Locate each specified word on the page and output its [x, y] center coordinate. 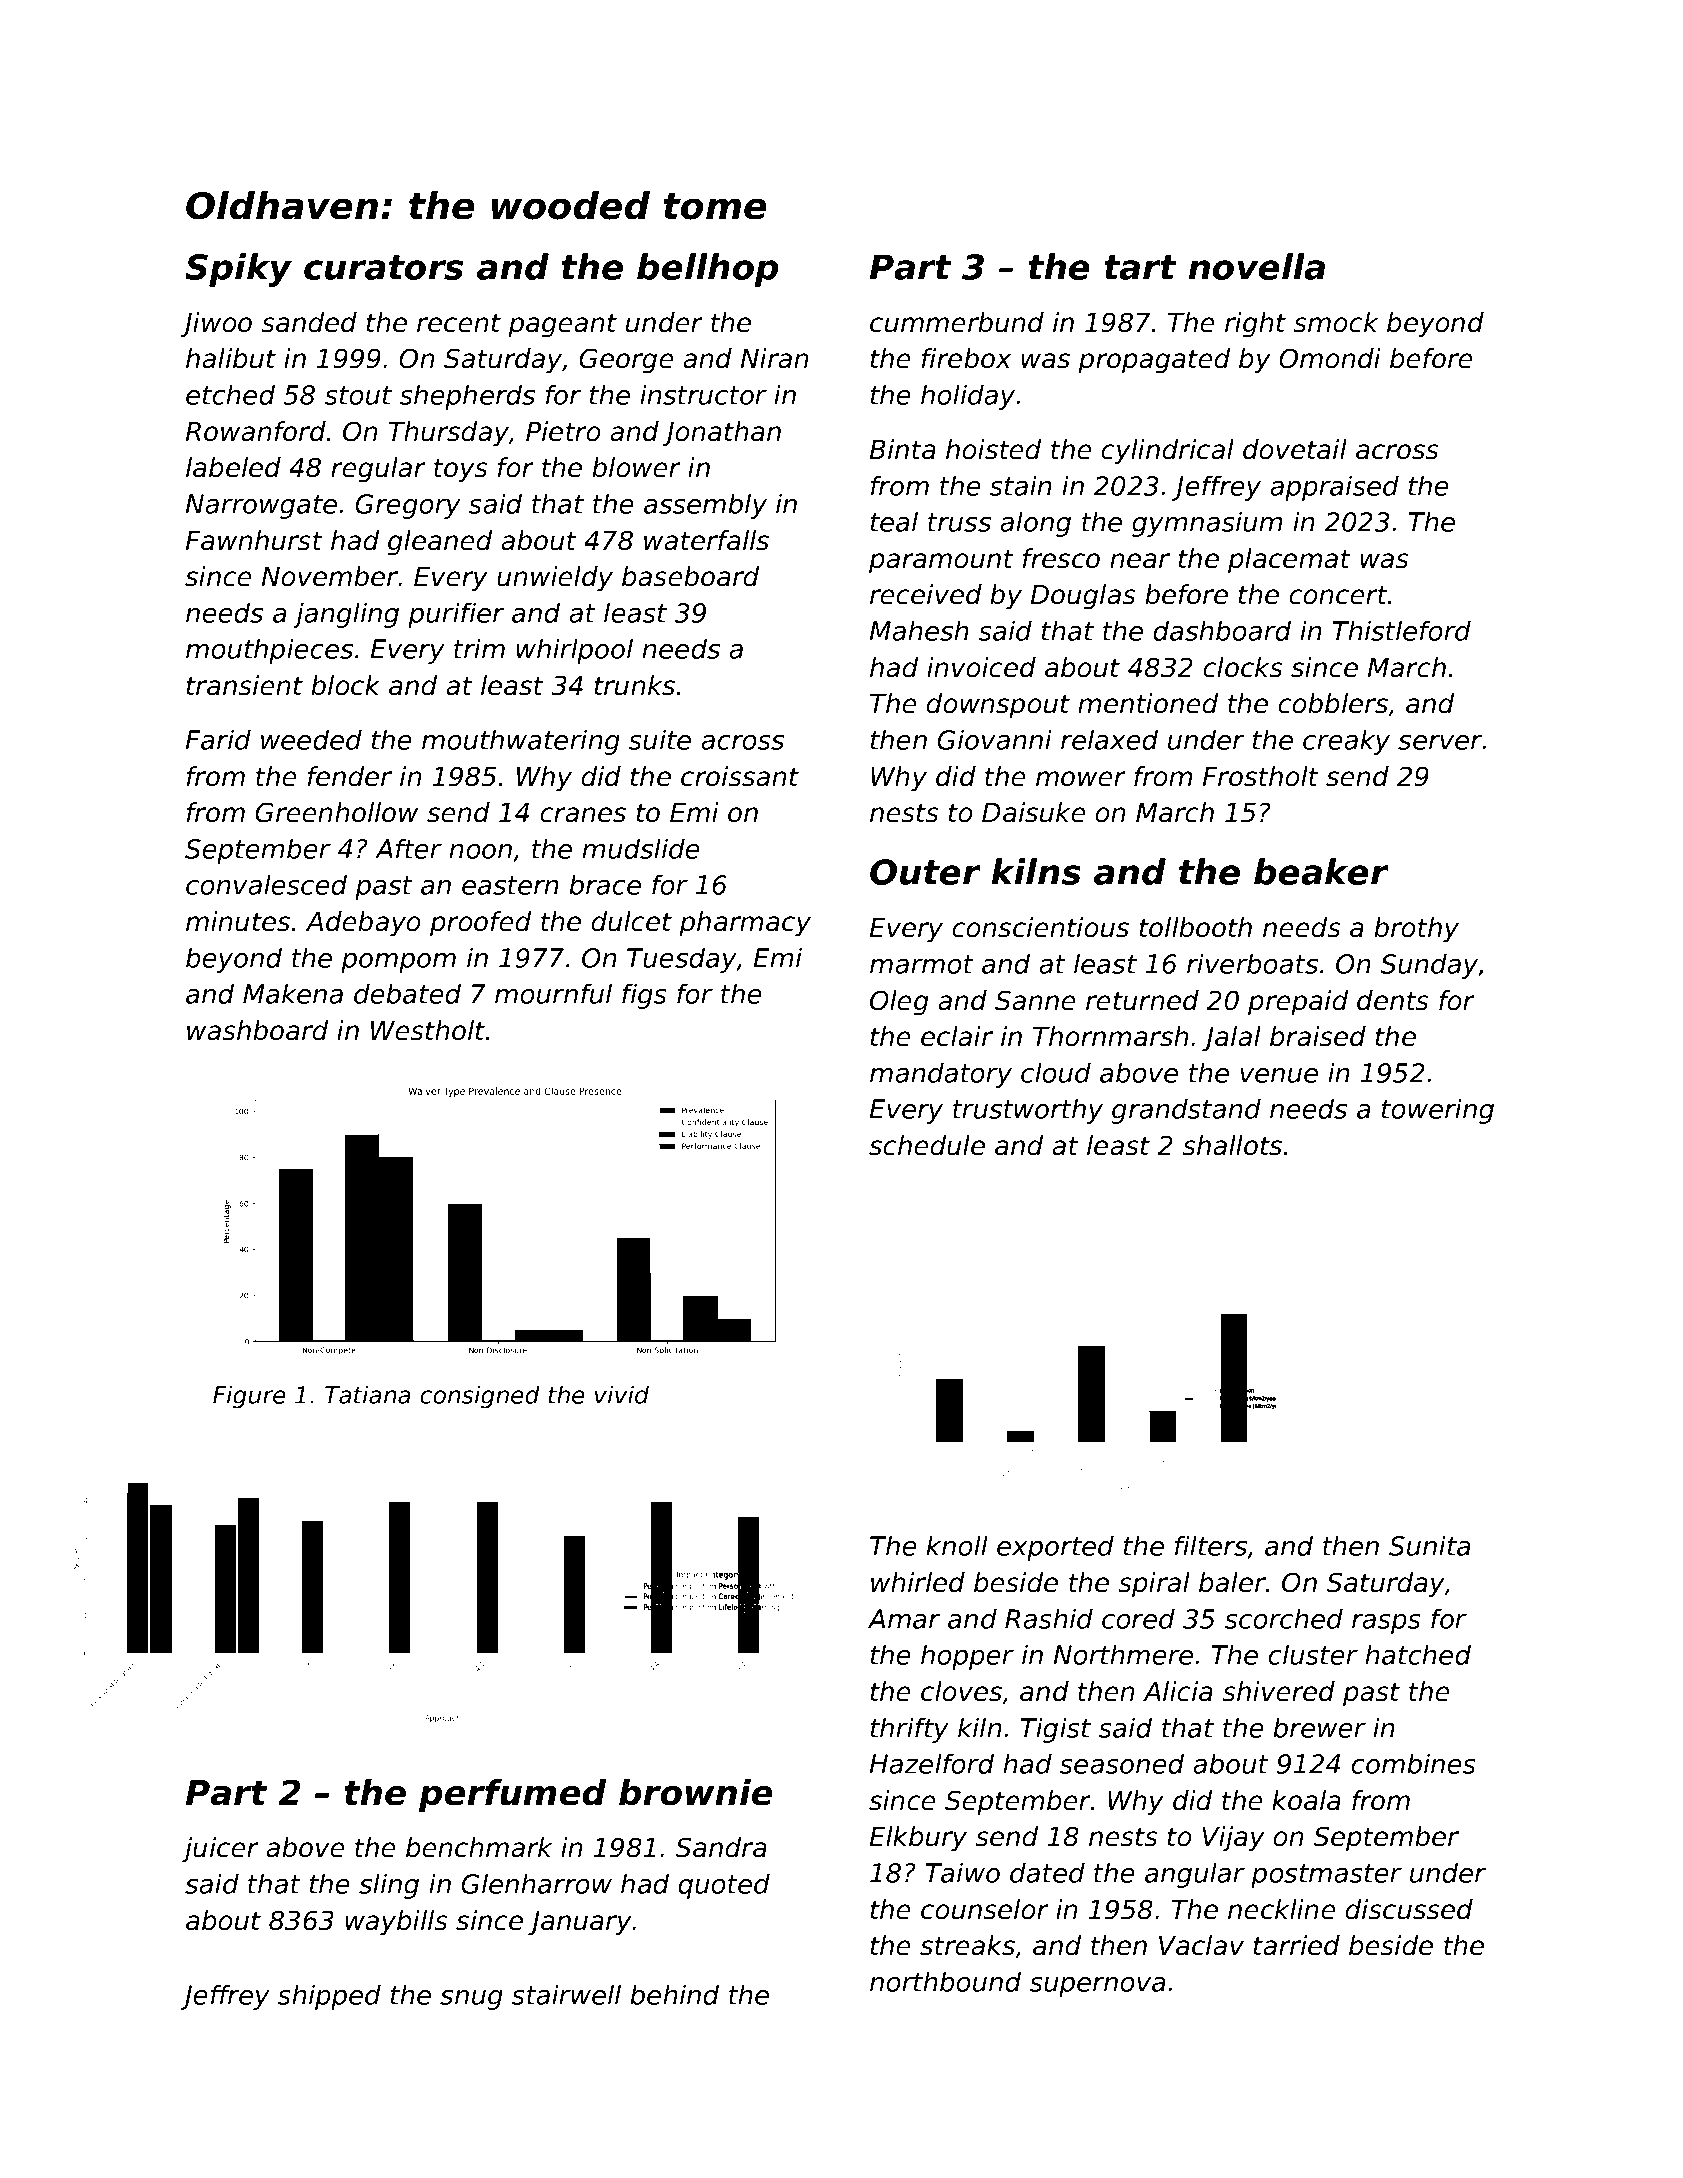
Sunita [1430, 1545]
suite [660, 739]
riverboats [1252, 963]
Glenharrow [536, 1883]
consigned [480, 1397]
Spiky [238, 270]
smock [1336, 322]
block [345, 685]
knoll [957, 1545]
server [1440, 742]
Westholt [428, 1030]
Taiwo [963, 1872]
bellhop [707, 270]
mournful [553, 993]
